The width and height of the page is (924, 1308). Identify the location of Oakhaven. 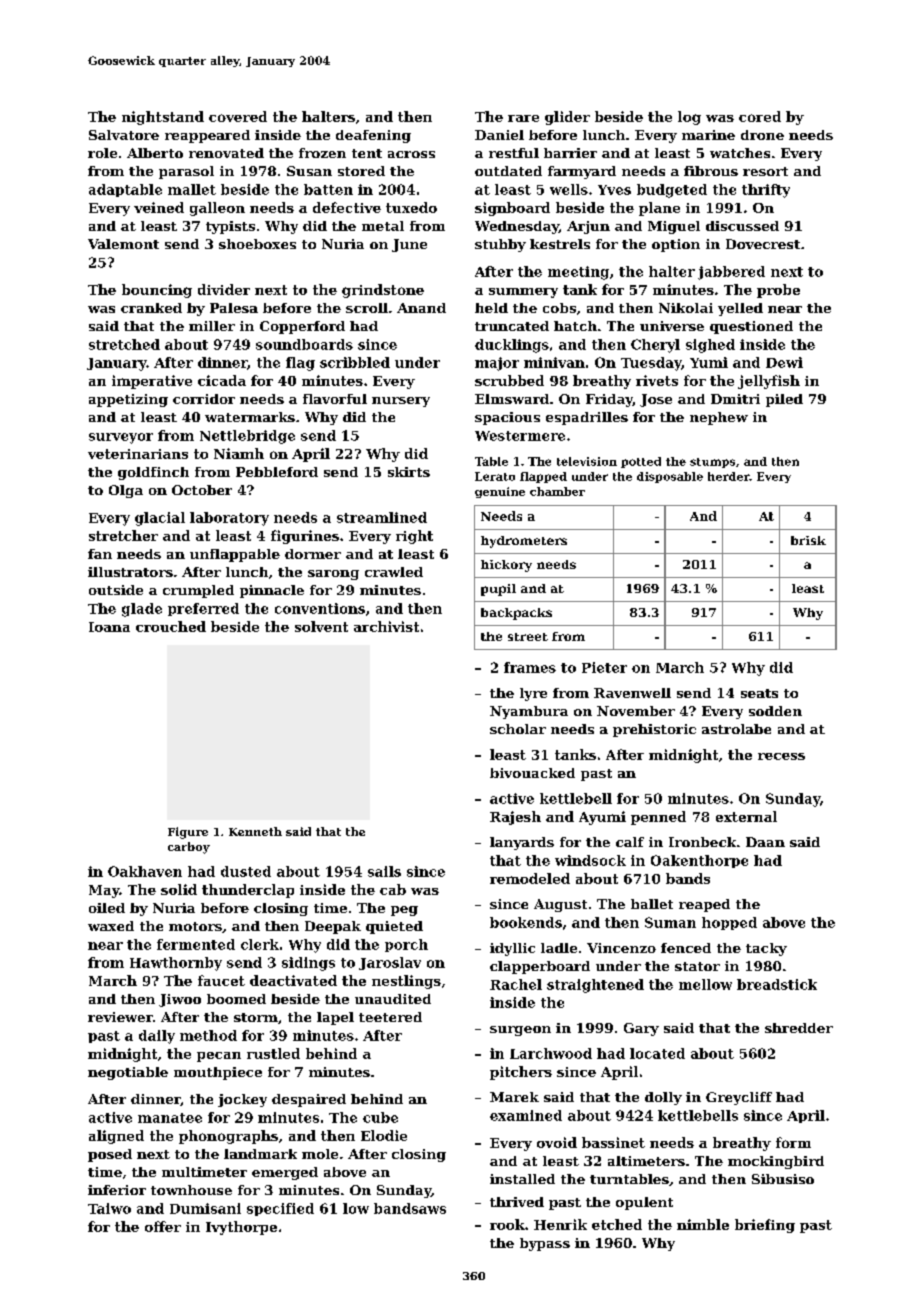
(145, 871).
